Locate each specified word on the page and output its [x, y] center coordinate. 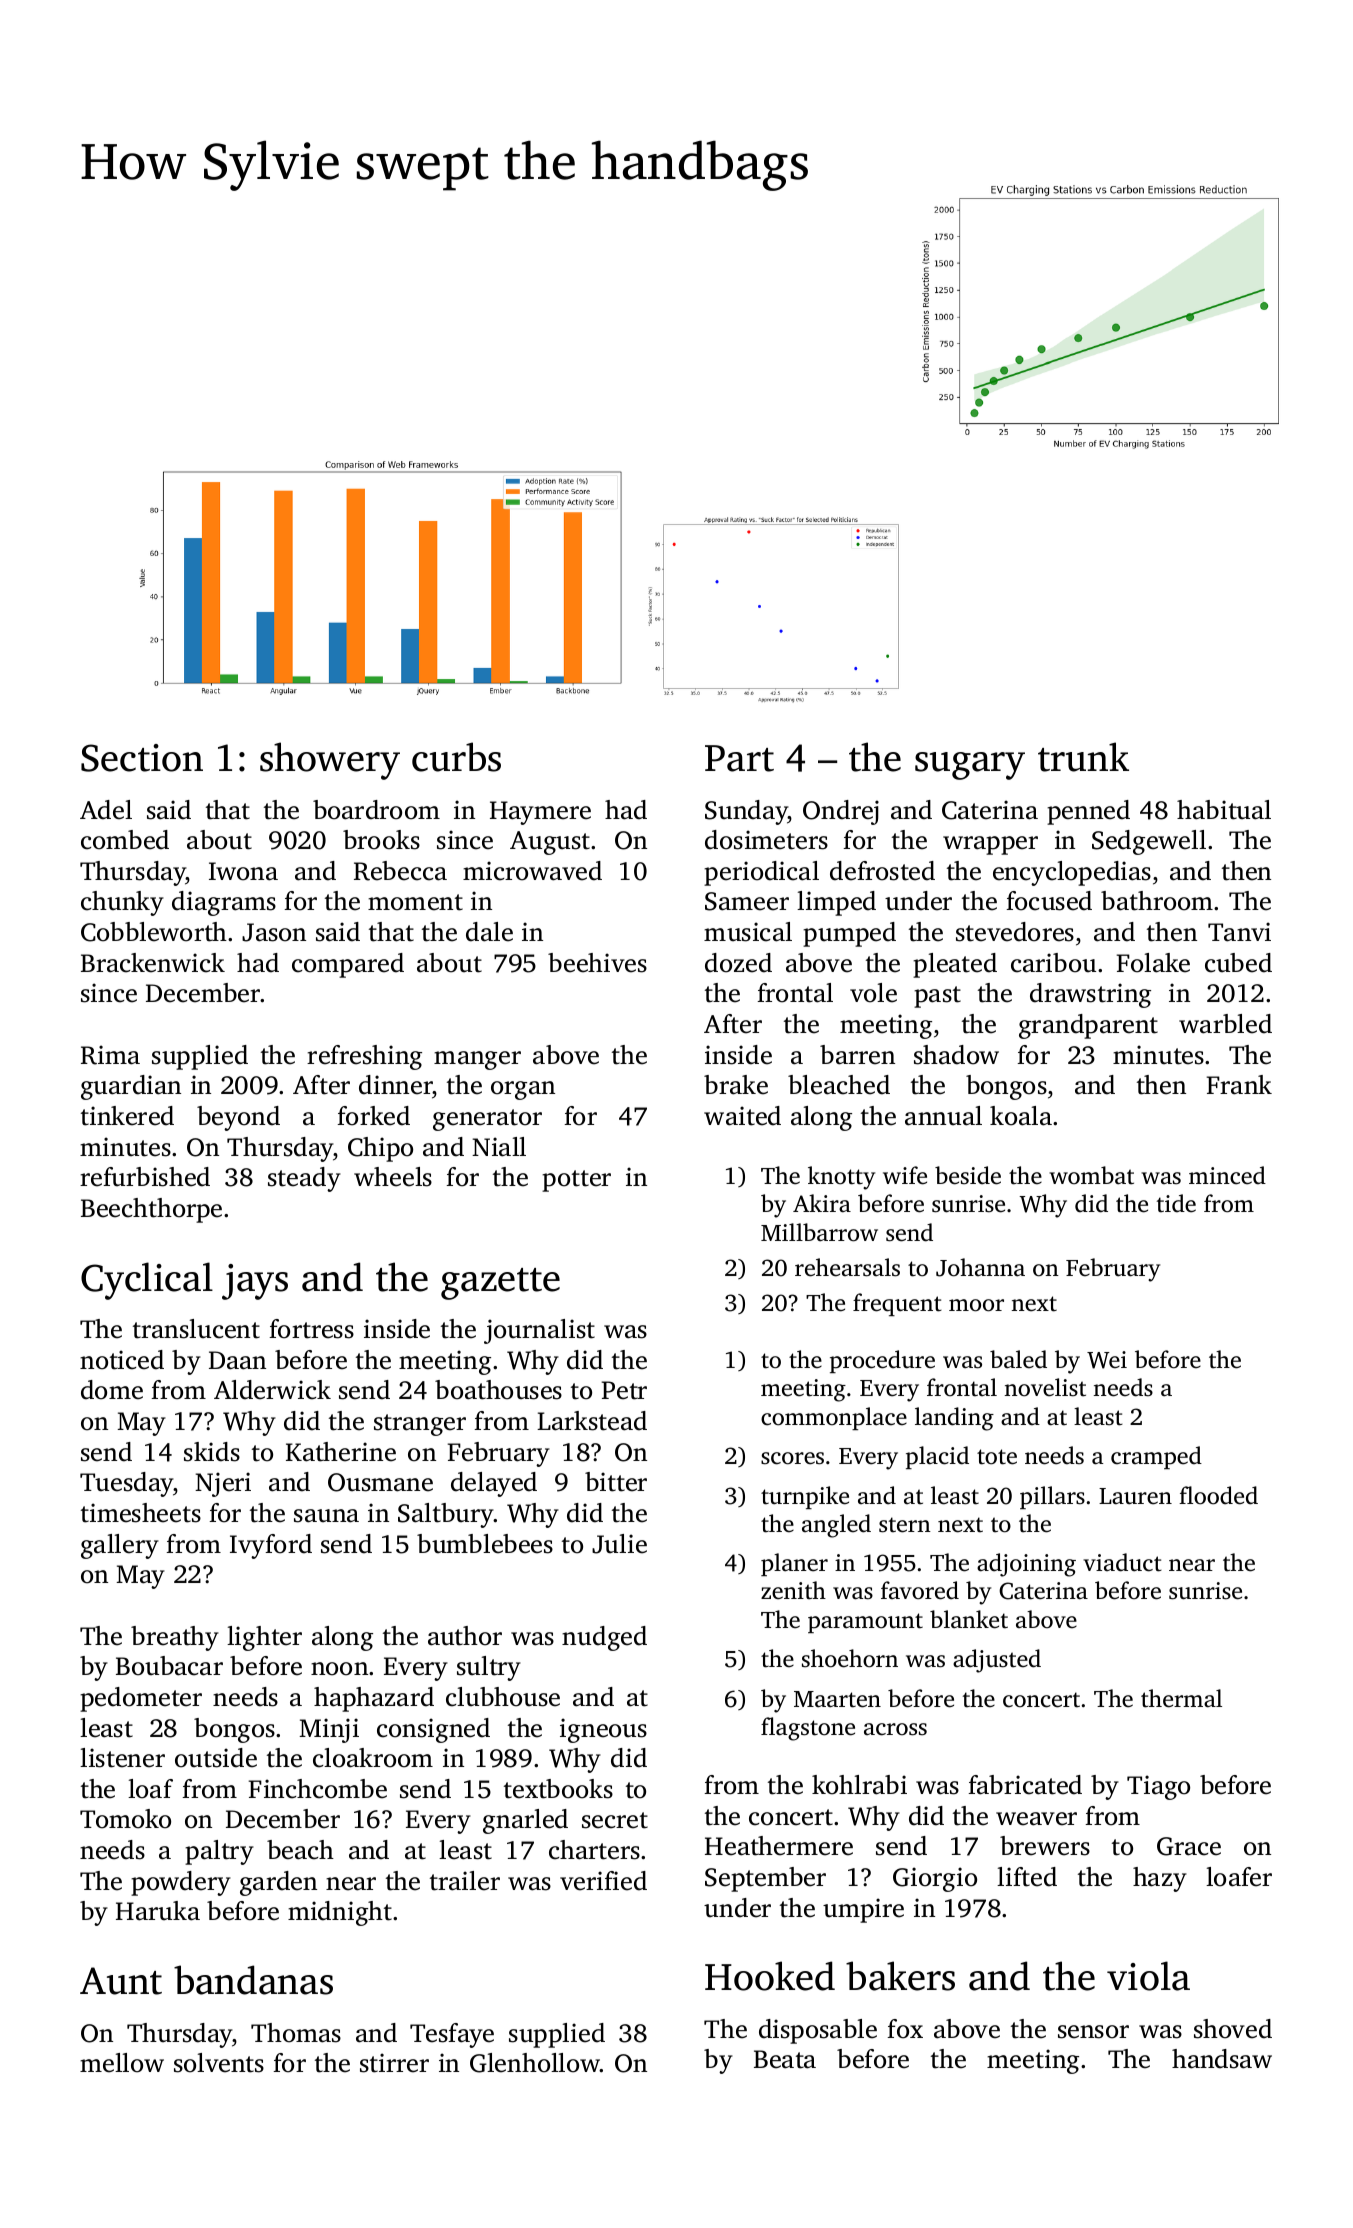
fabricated [1025, 1785]
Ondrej [841, 812]
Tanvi [1239, 932]
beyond [238, 1118]
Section [142, 758]
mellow [122, 2063]
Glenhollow [535, 2063]
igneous [603, 1730]
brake [736, 1085]
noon [339, 1669]
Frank [1239, 1085]
